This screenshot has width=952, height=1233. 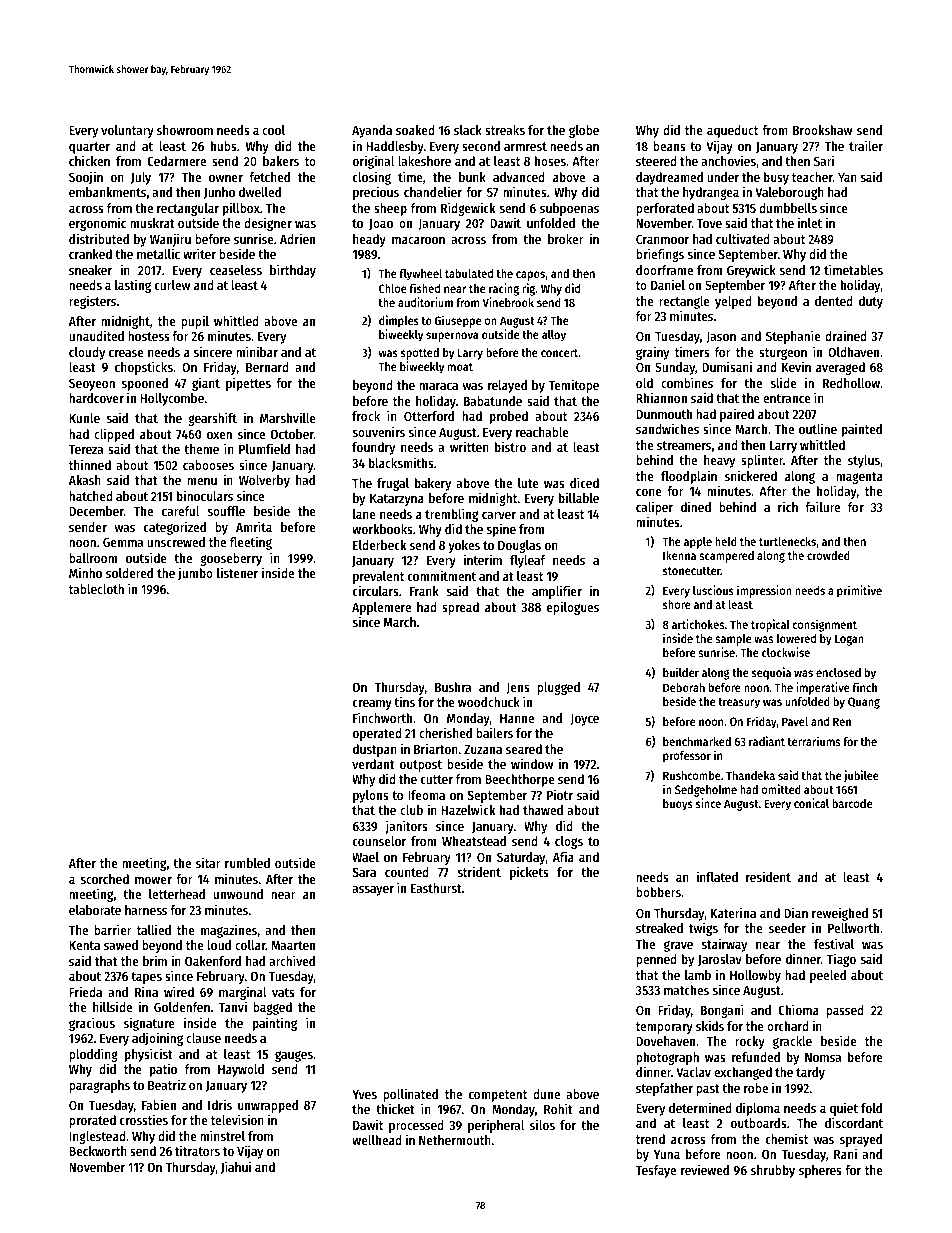 What do you see at coordinates (212, 419) in the screenshot?
I see `gearshift` at bounding box center [212, 419].
